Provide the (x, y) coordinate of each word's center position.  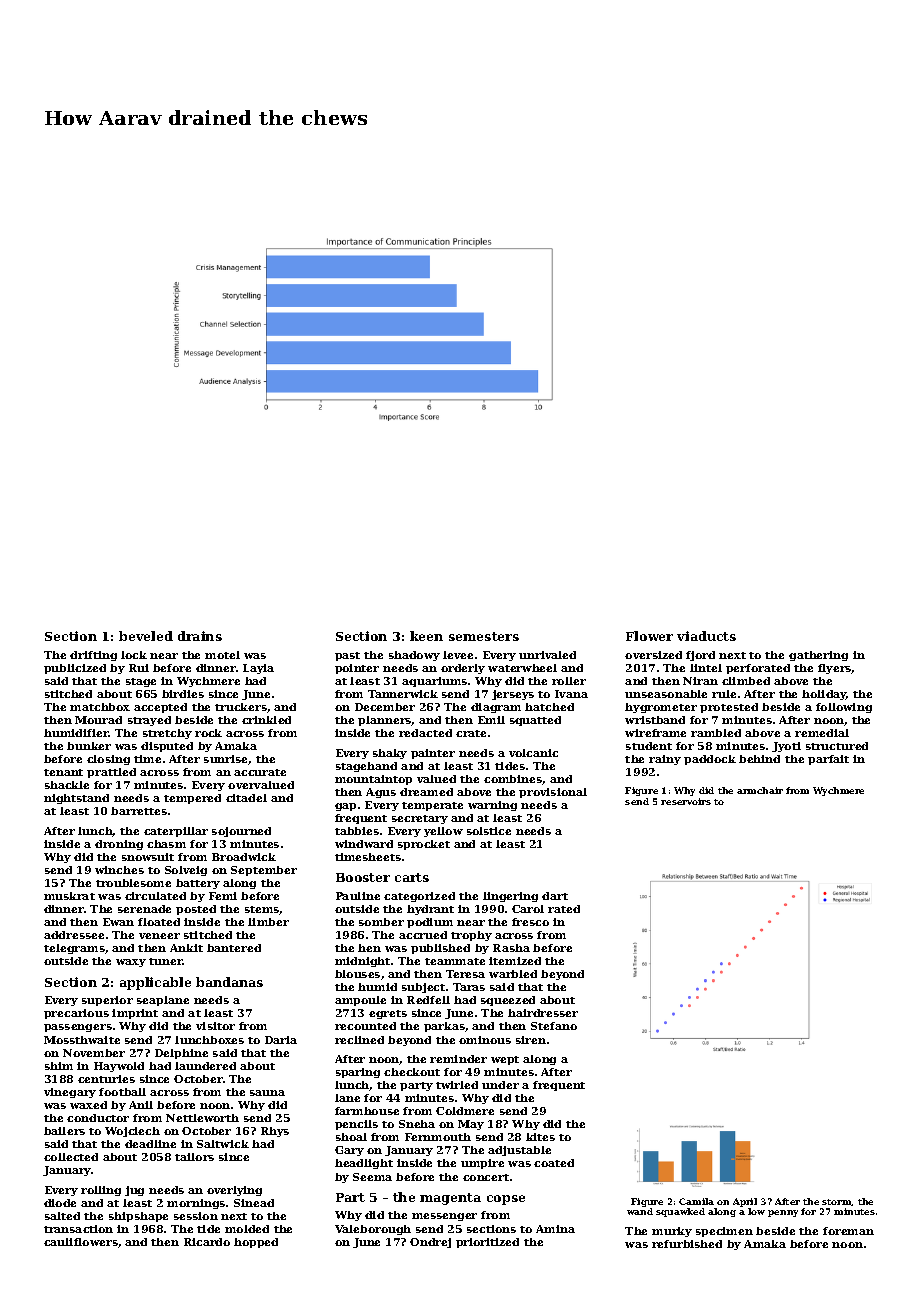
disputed (167, 747)
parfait (828, 760)
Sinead (254, 1203)
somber (381, 922)
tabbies (357, 831)
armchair (760, 790)
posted (196, 910)
